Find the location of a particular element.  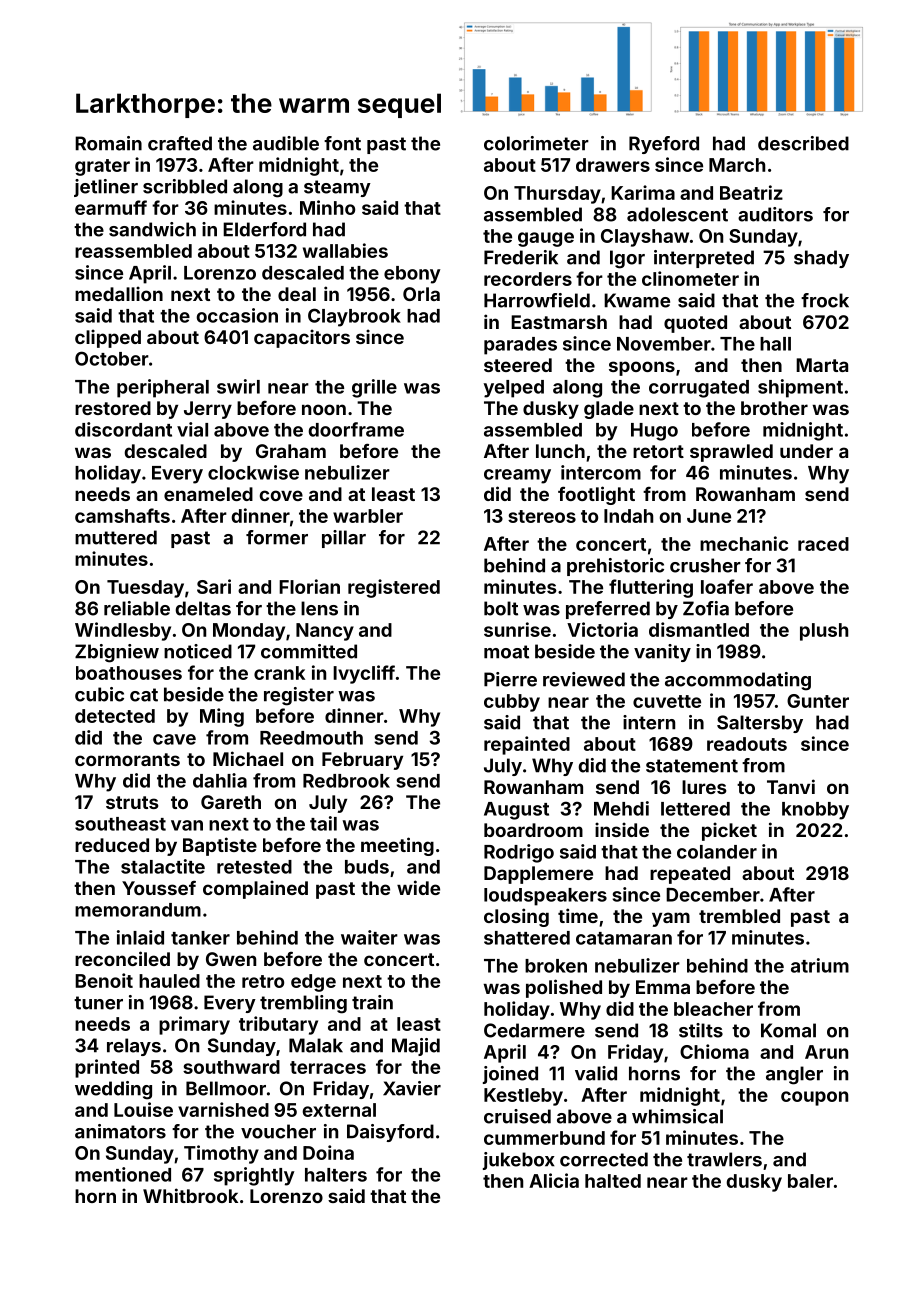

Ivycliff is located at coordinates (364, 674).
